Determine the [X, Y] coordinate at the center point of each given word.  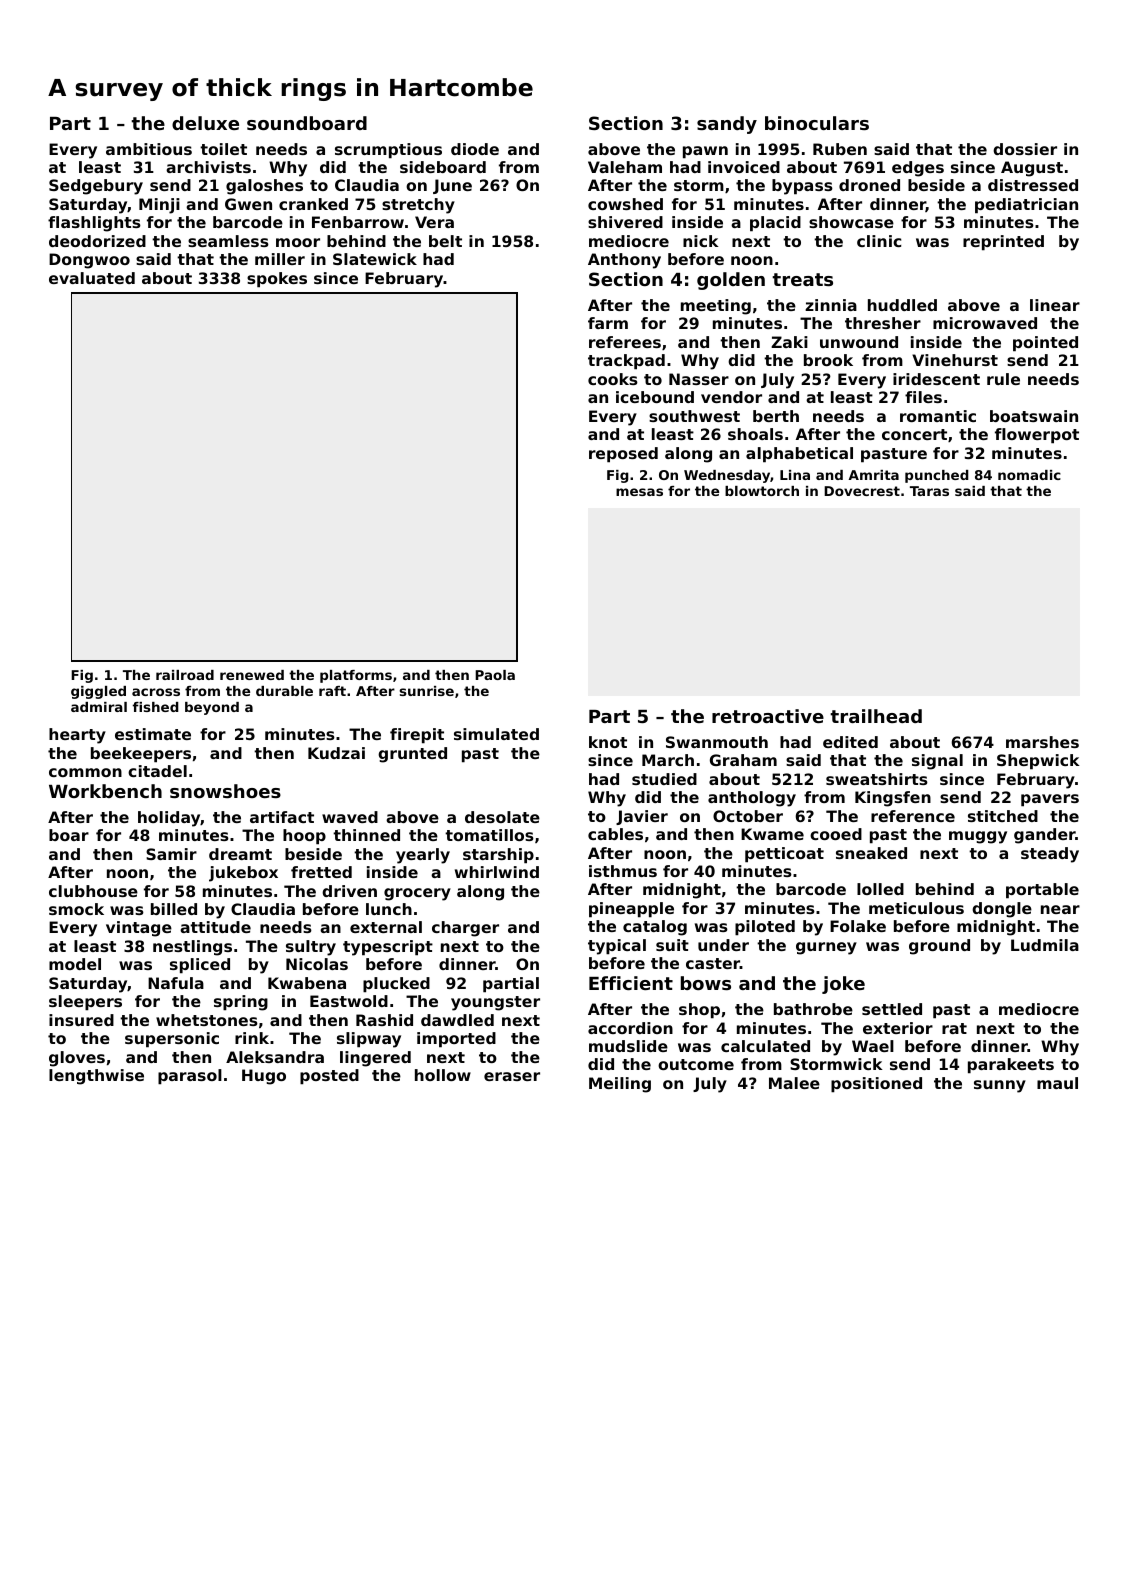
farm [608, 323]
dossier [1025, 149]
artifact [282, 817]
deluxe [205, 123]
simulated [496, 734]
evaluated [92, 278]
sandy [727, 125]
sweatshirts [877, 779]
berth [776, 416]
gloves [77, 1059]
